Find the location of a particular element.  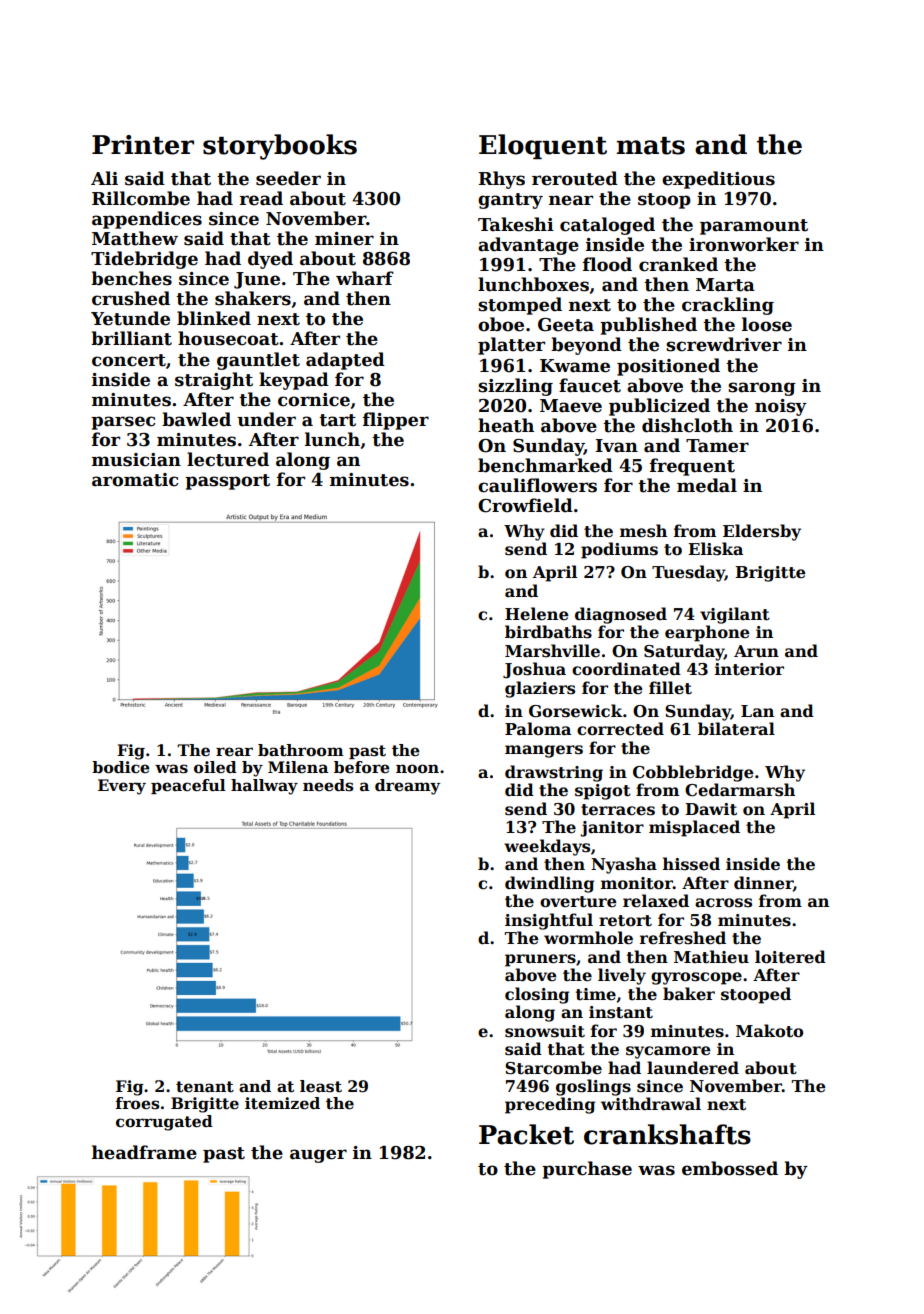

heath is located at coordinates (506, 425).
